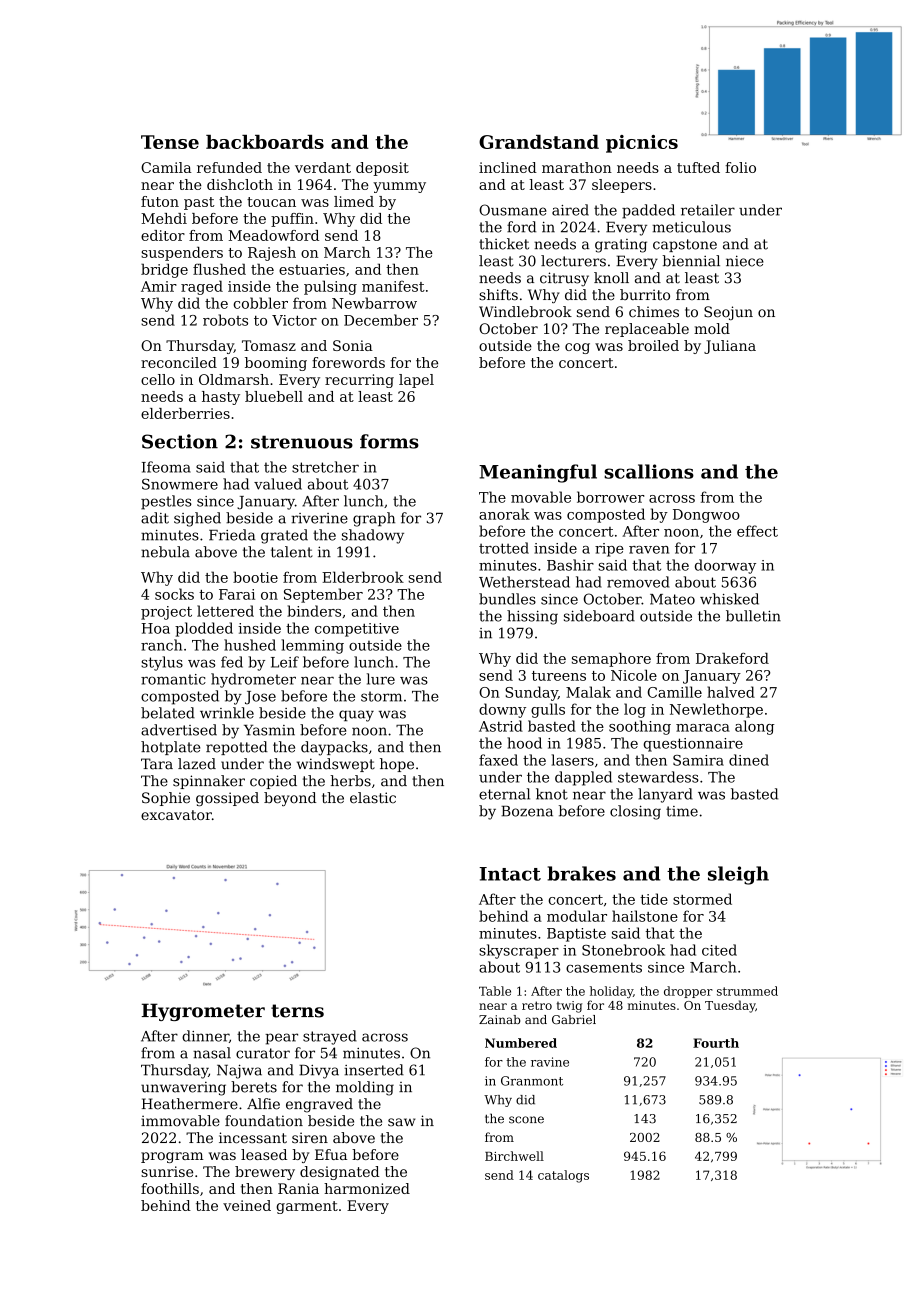 This screenshot has width=924, height=1314. I want to click on talent, so click(292, 552).
